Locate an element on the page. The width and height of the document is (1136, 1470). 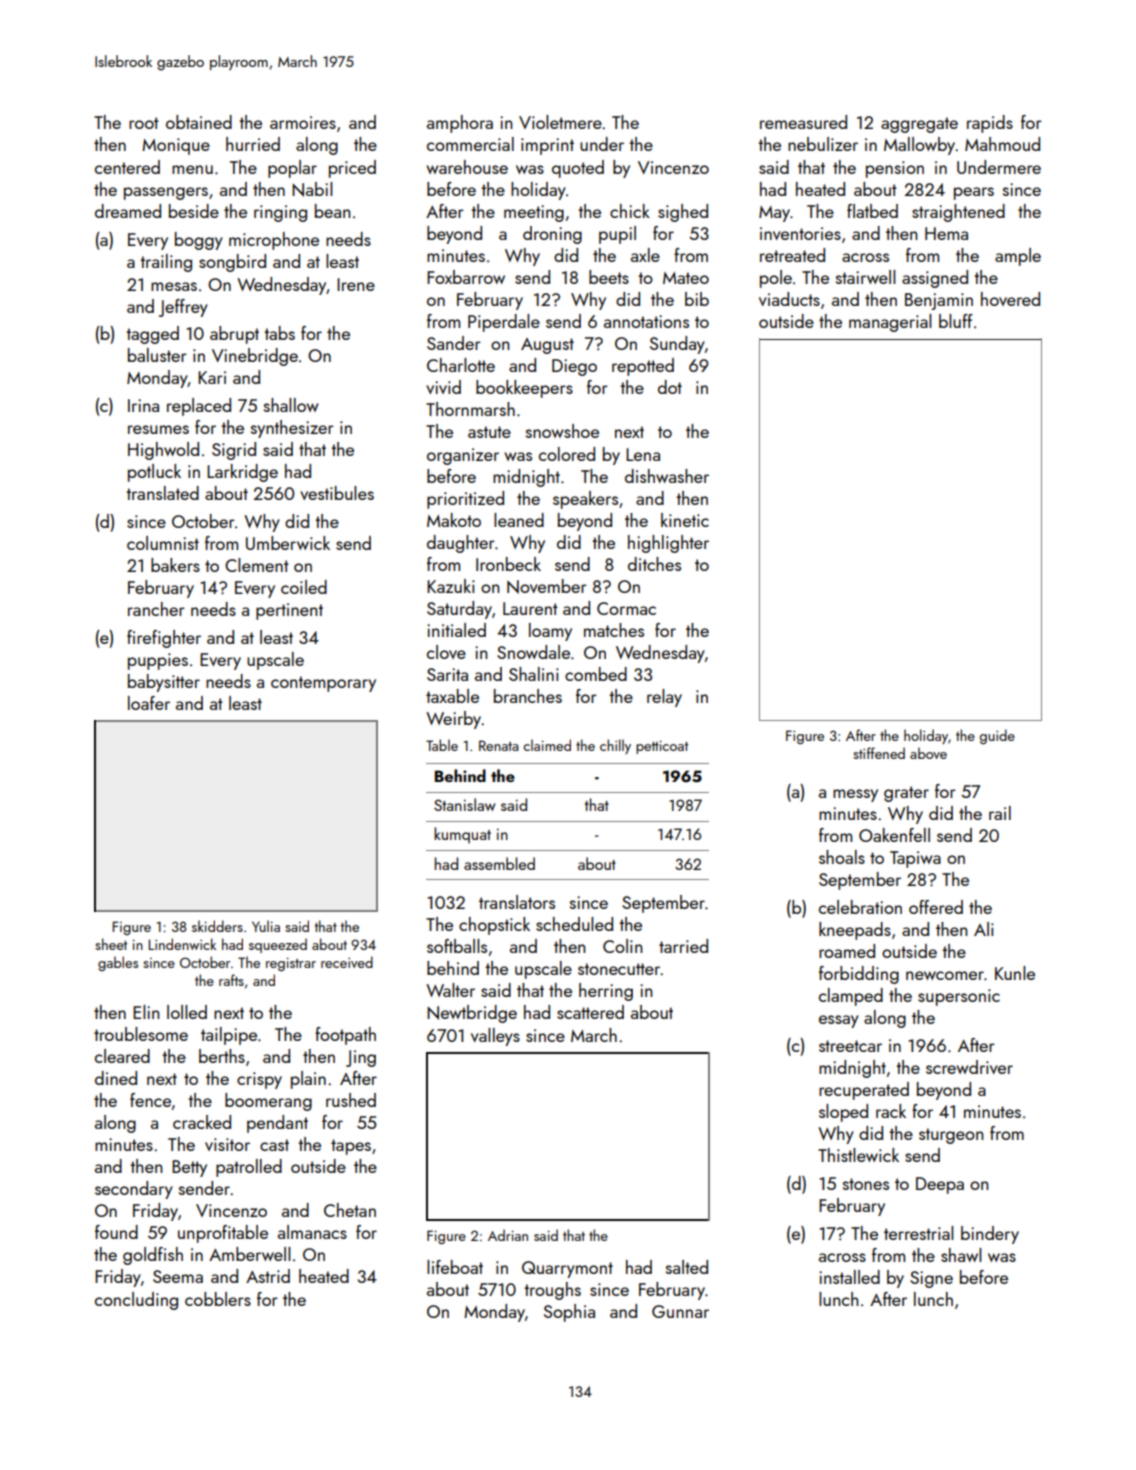
Sophia is located at coordinates (569, 1313).
